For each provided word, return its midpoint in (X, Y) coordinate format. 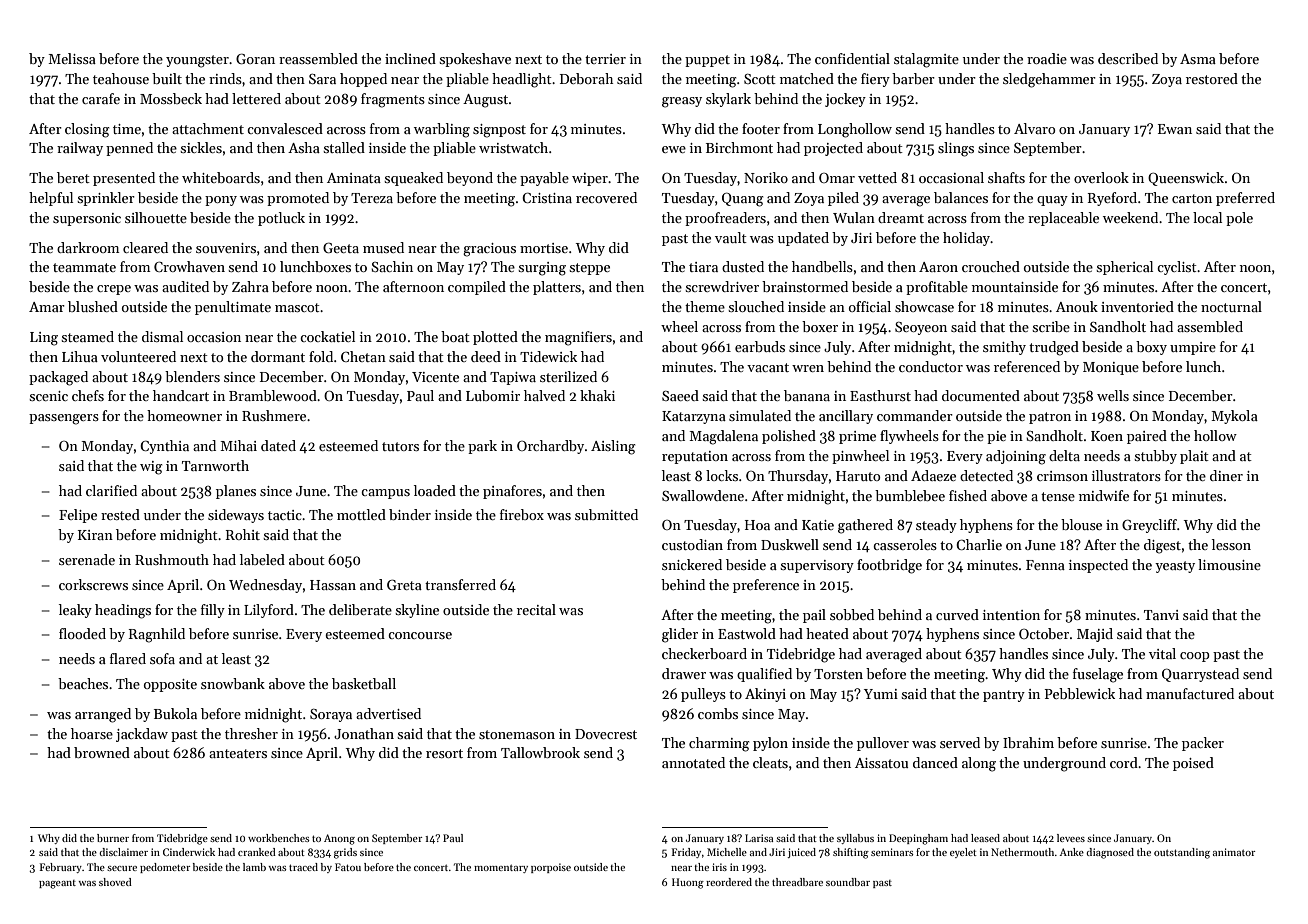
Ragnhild (157, 635)
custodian (692, 544)
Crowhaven (189, 266)
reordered (729, 882)
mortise (544, 248)
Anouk (1077, 306)
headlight (522, 80)
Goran (255, 58)
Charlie (979, 544)
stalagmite (926, 60)
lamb (254, 867)
